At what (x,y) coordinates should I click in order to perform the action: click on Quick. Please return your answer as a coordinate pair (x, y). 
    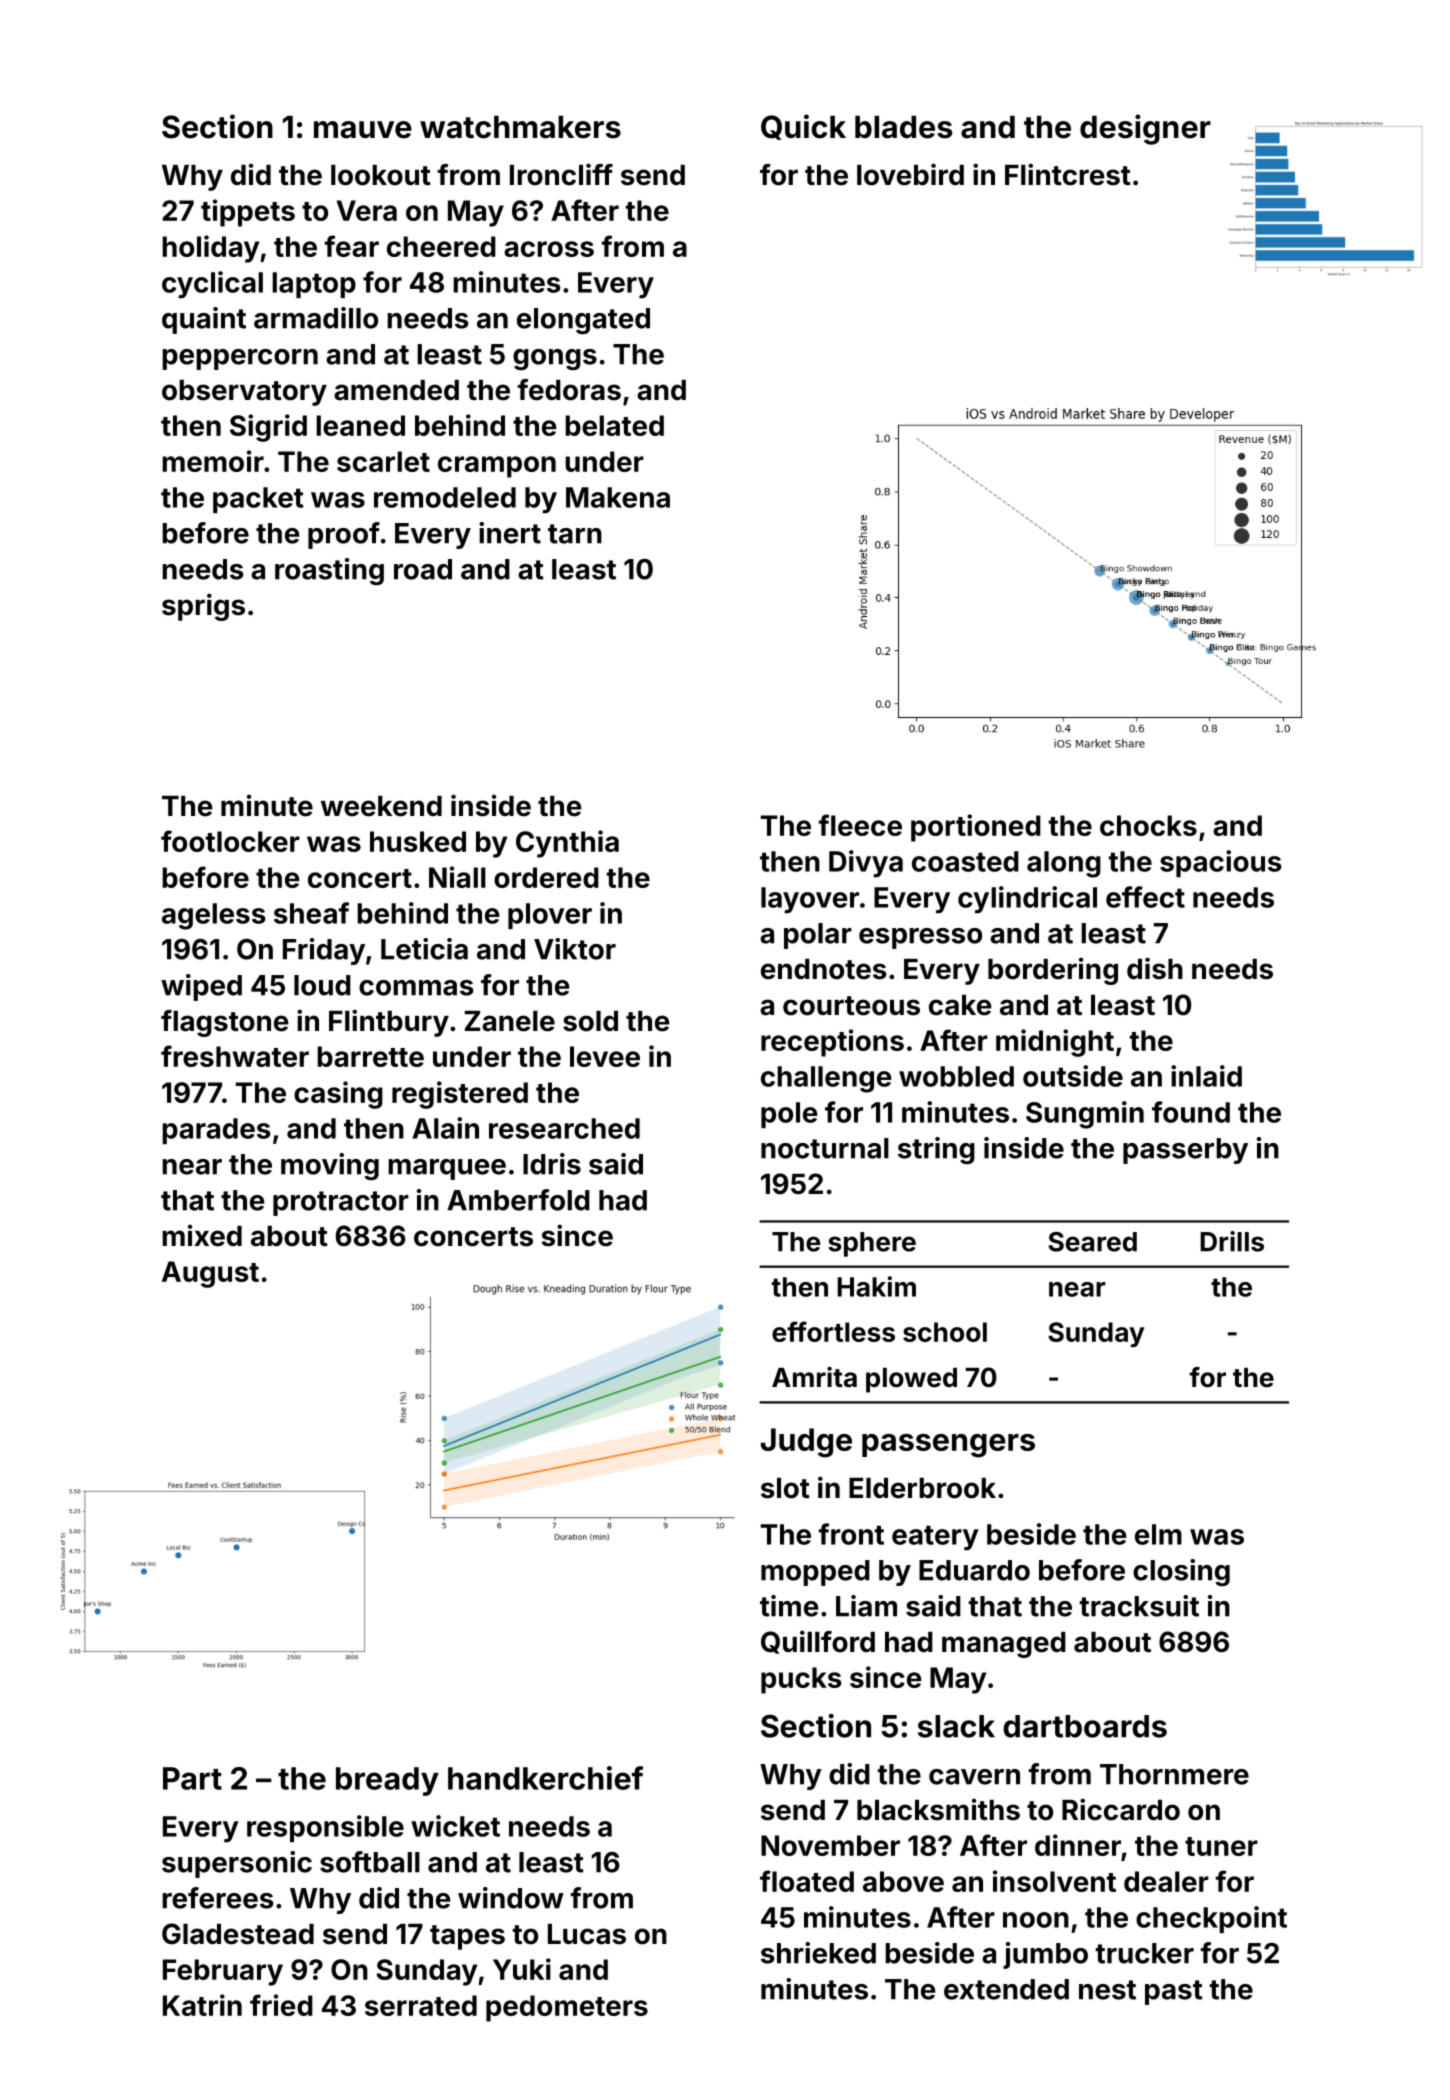
    Looking at the image, I should click on (803, 127).
